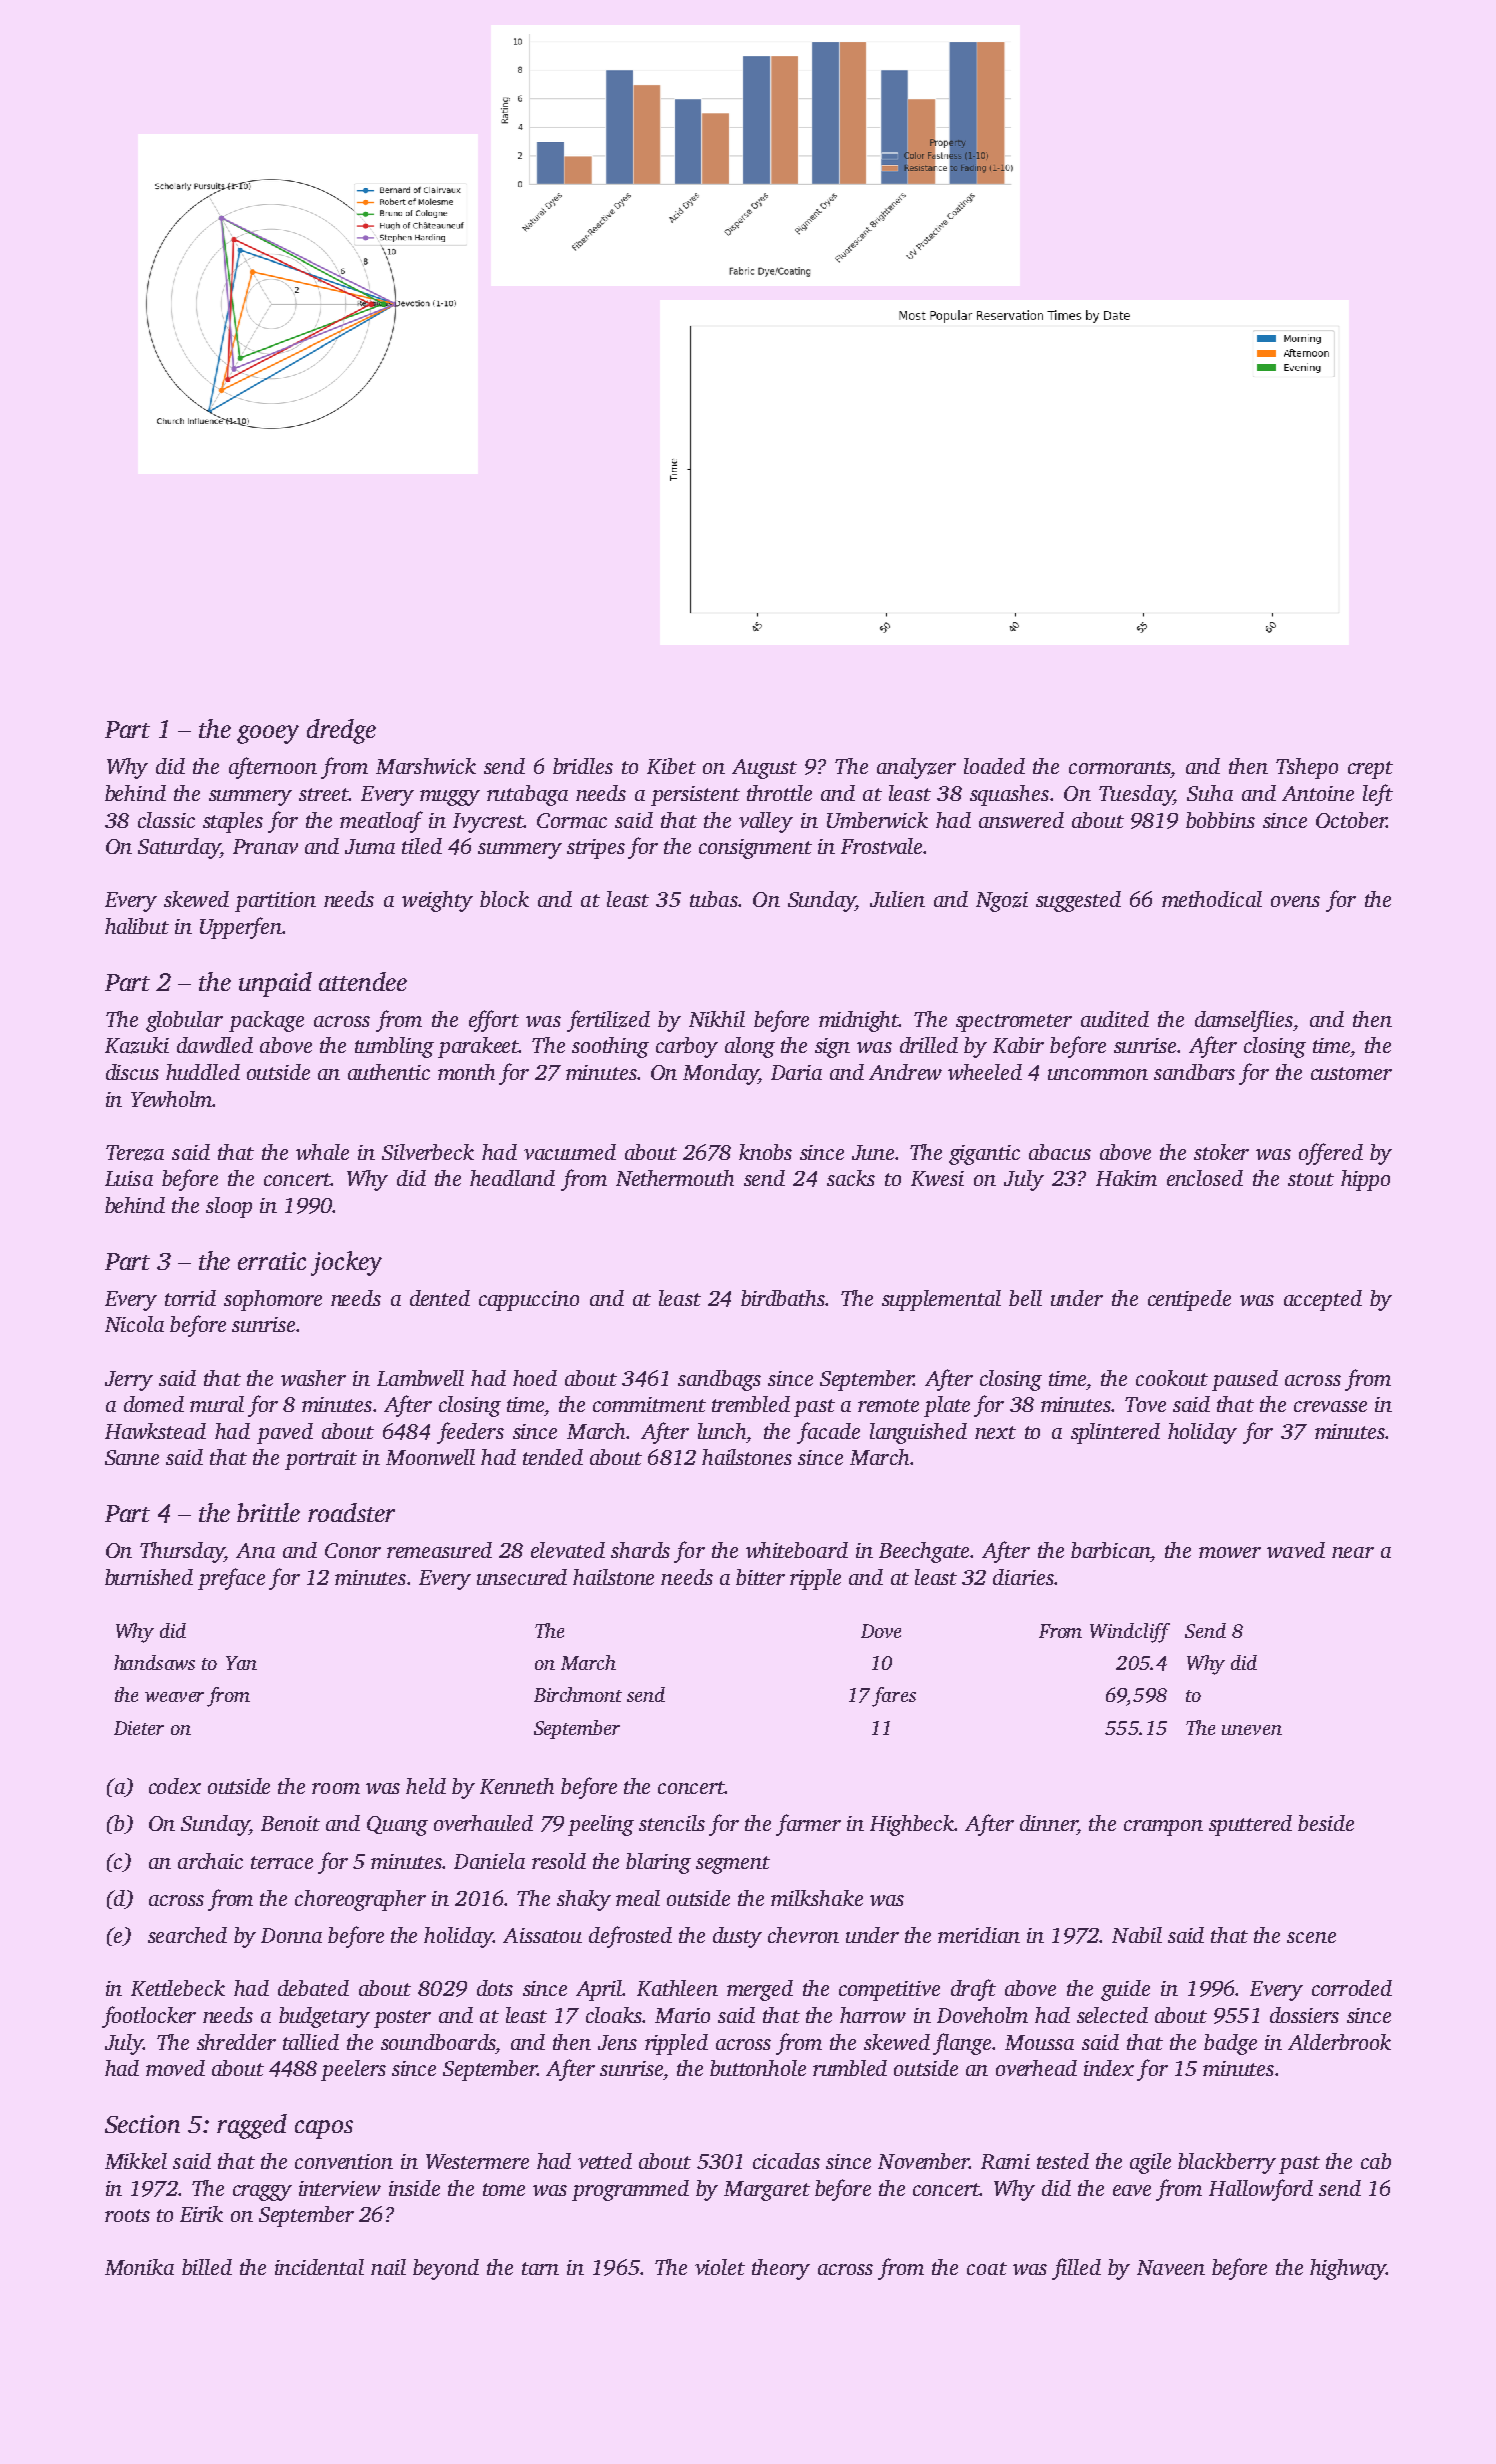 The height and width of the screenshot is (2464, 1496). Describe the element at coordinates (360, 1900) in the screenshot. I see `choreographer` at that location.
